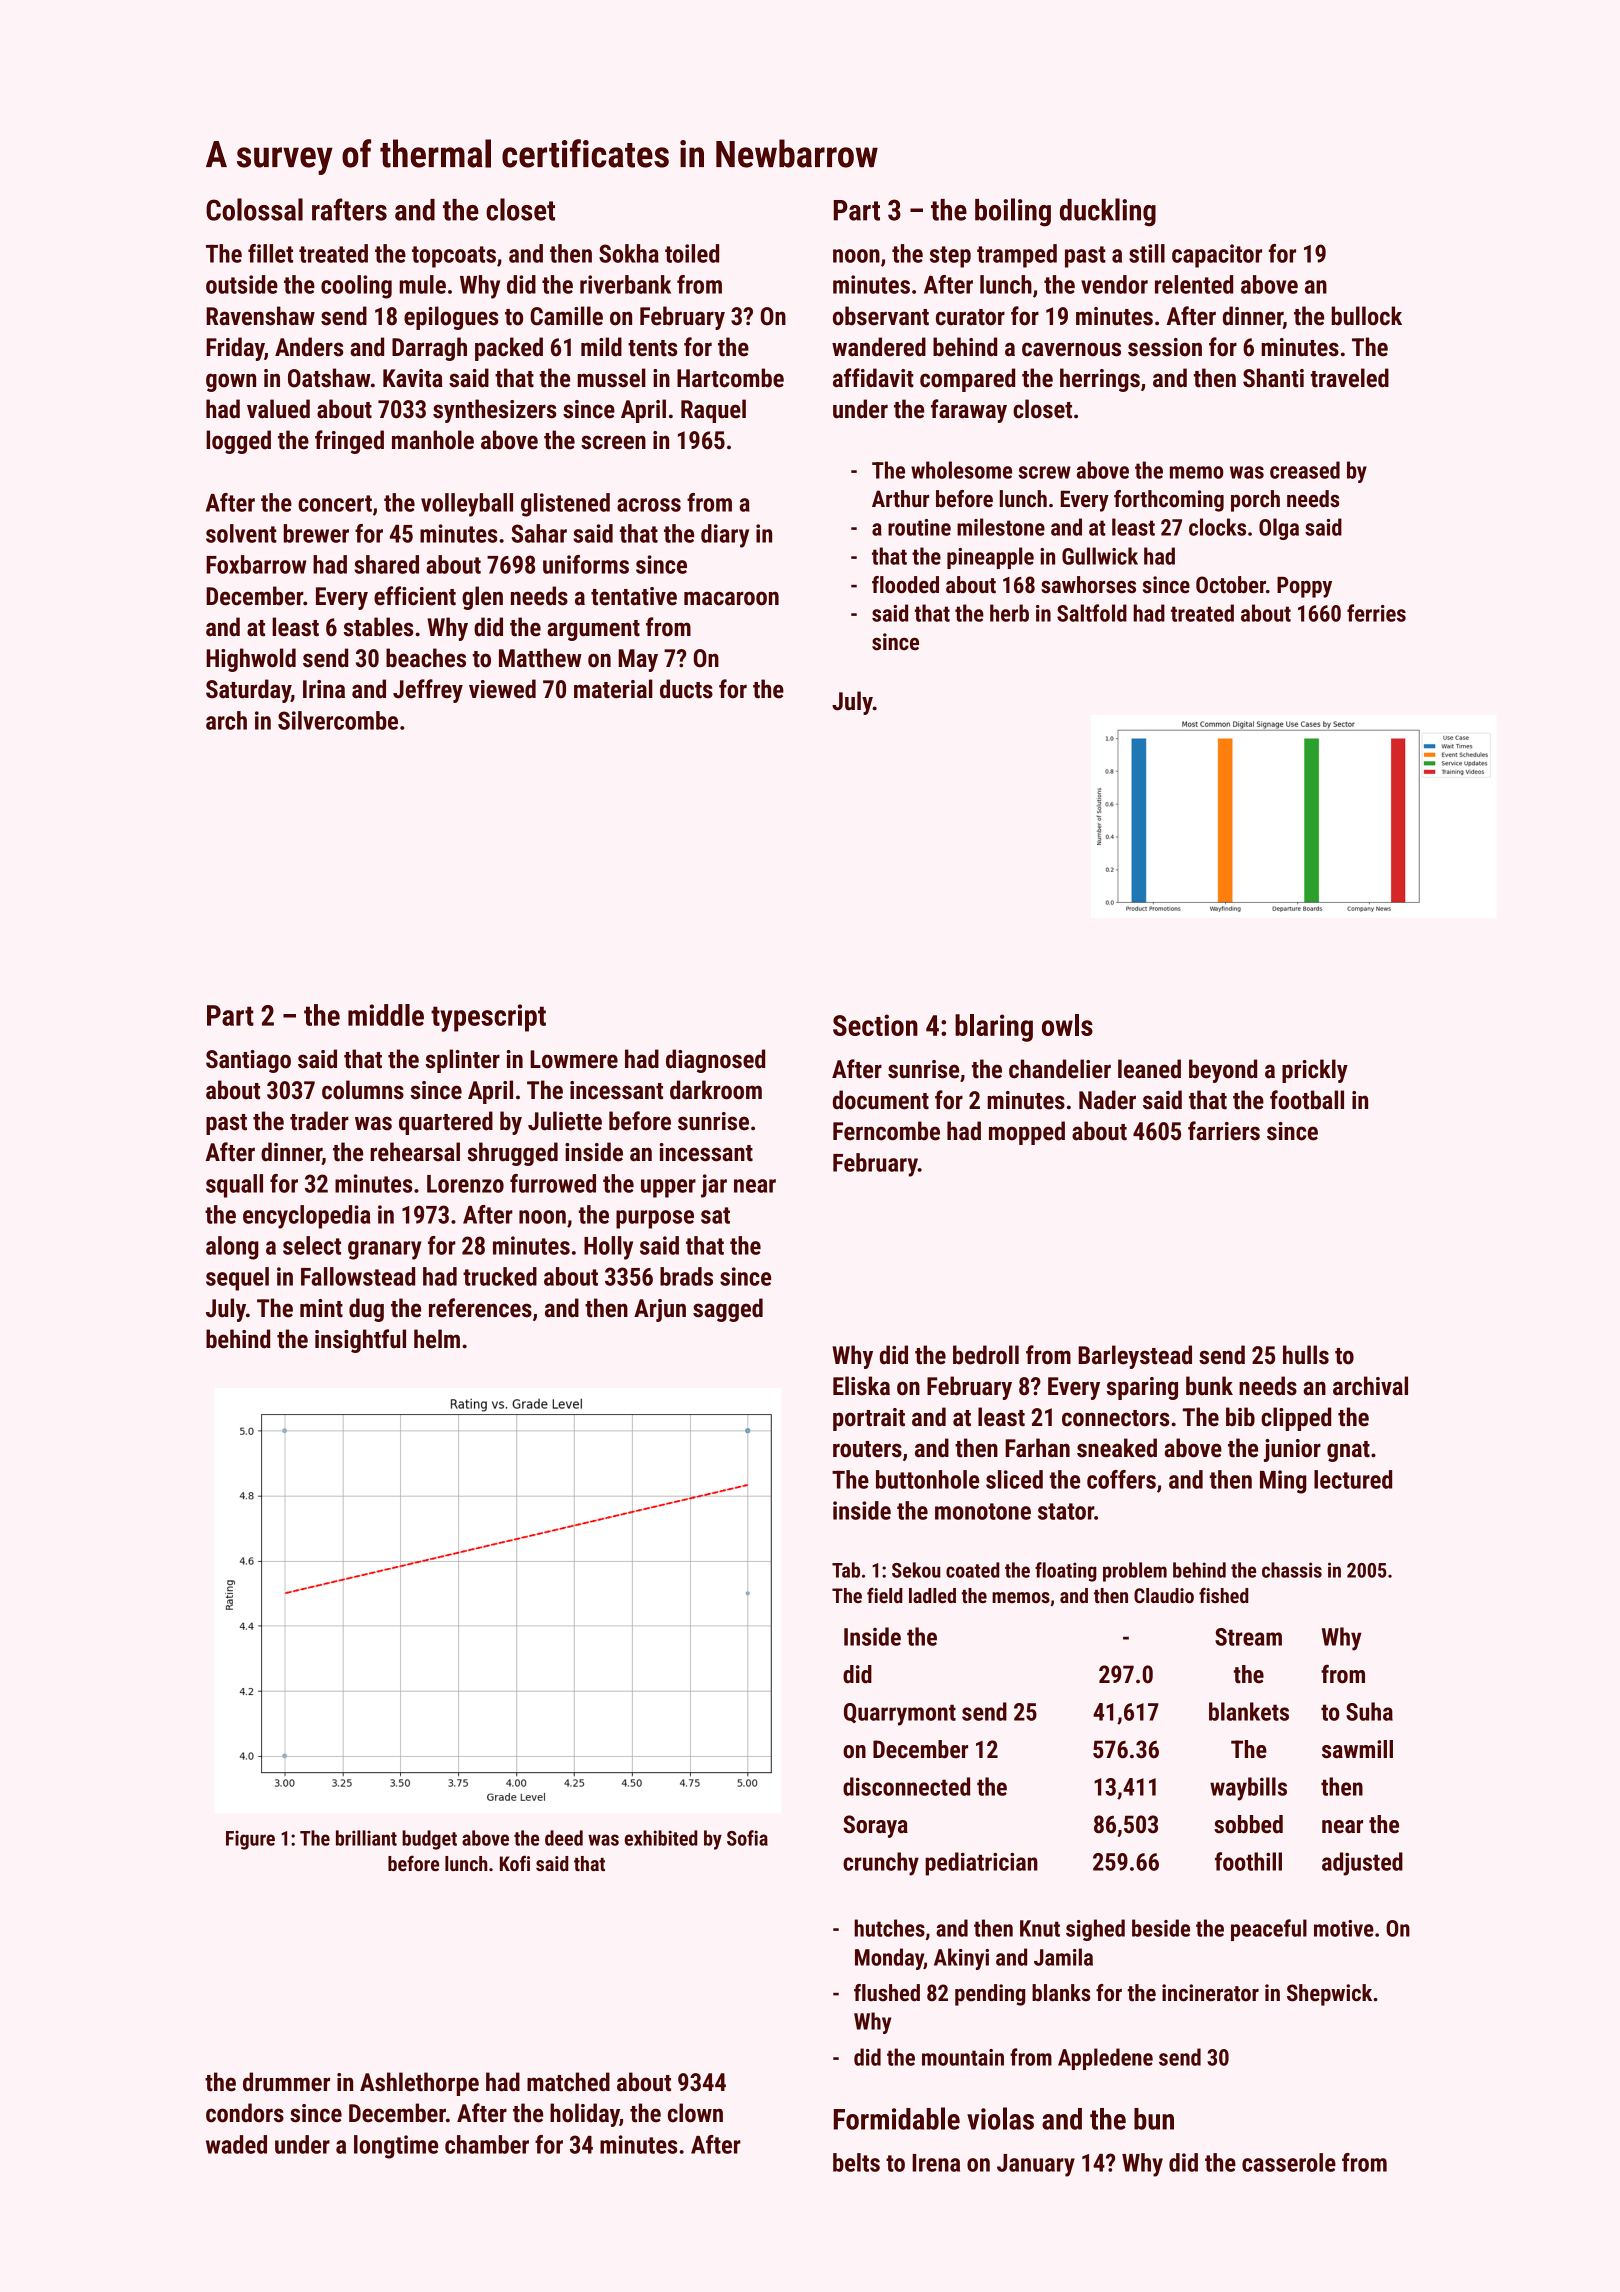 Image resolution: width=1620 pixels, height=2292 pixels. Describe the element at coordinates (1315, 1071) in the screenshot. I see `prickly` at that location.
